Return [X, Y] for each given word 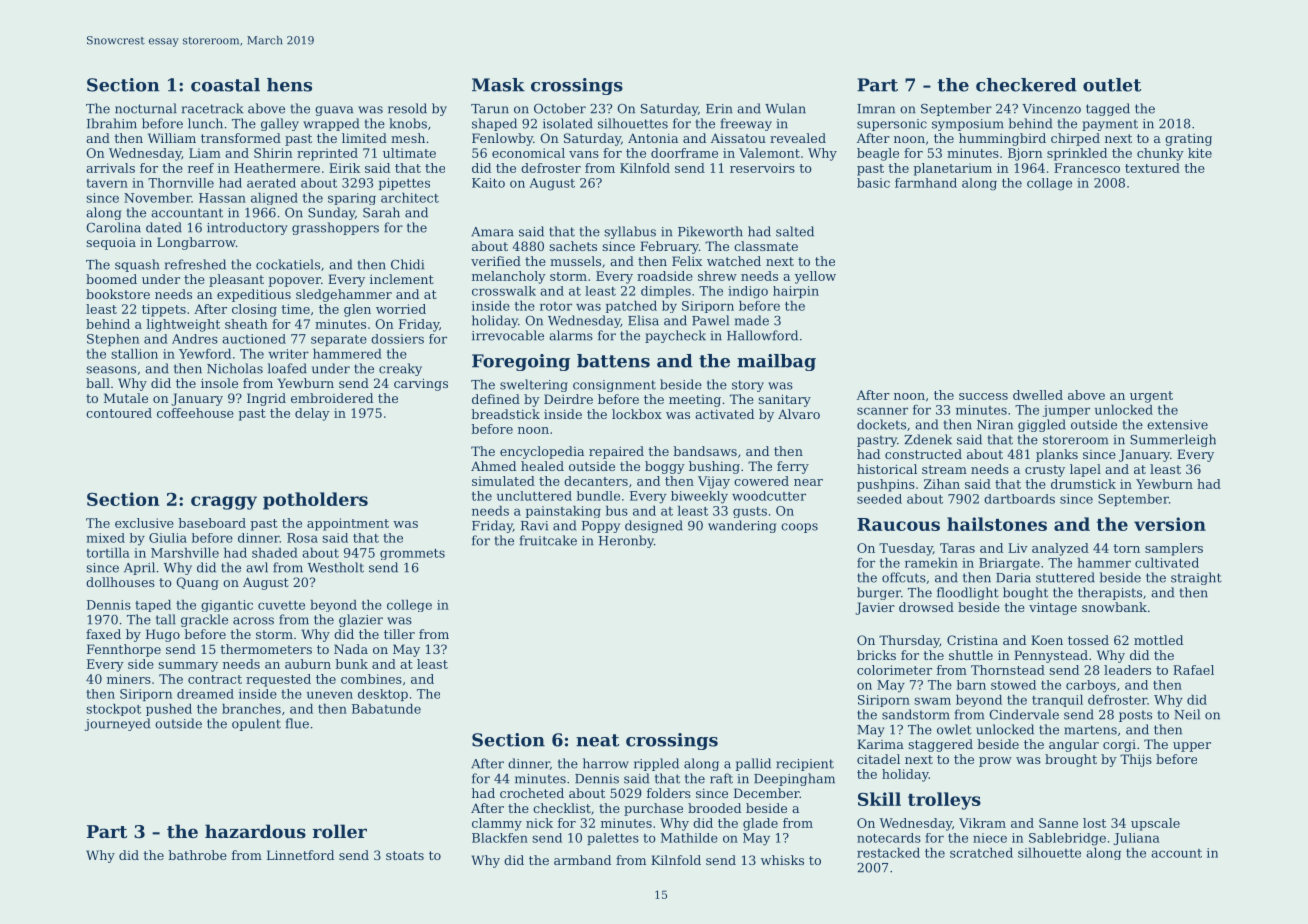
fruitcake [548, 540]
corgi [1119, 746]
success [983, 396]
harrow [606, 763]
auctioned [254, 339]
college [409, 606]
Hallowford [762, 335]
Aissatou [738, 138]
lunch [205, 123]
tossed [1088, 640]
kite [1200, 153]
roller [340, 831]
